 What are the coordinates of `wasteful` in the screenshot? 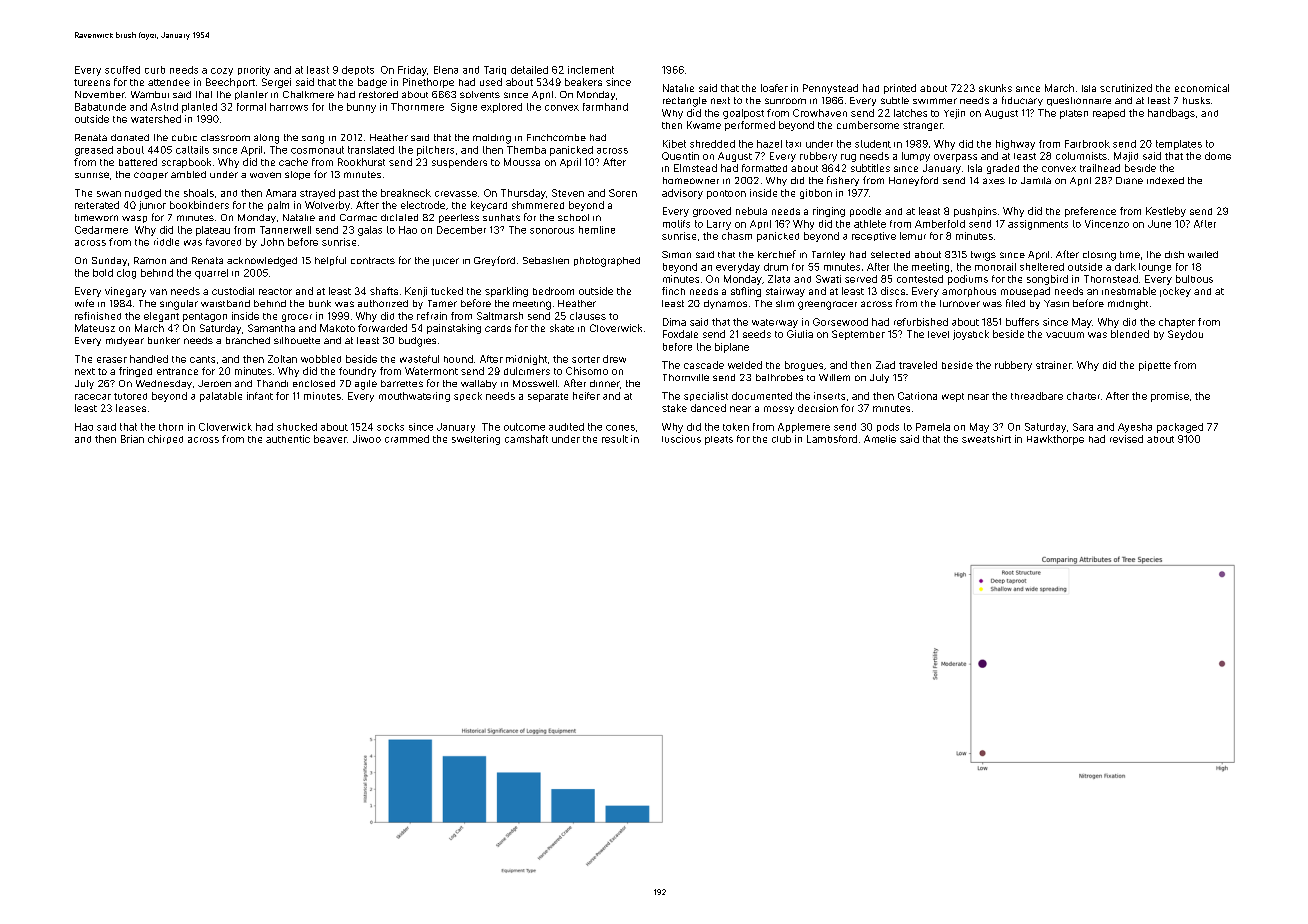 It's located at (419, 359).
